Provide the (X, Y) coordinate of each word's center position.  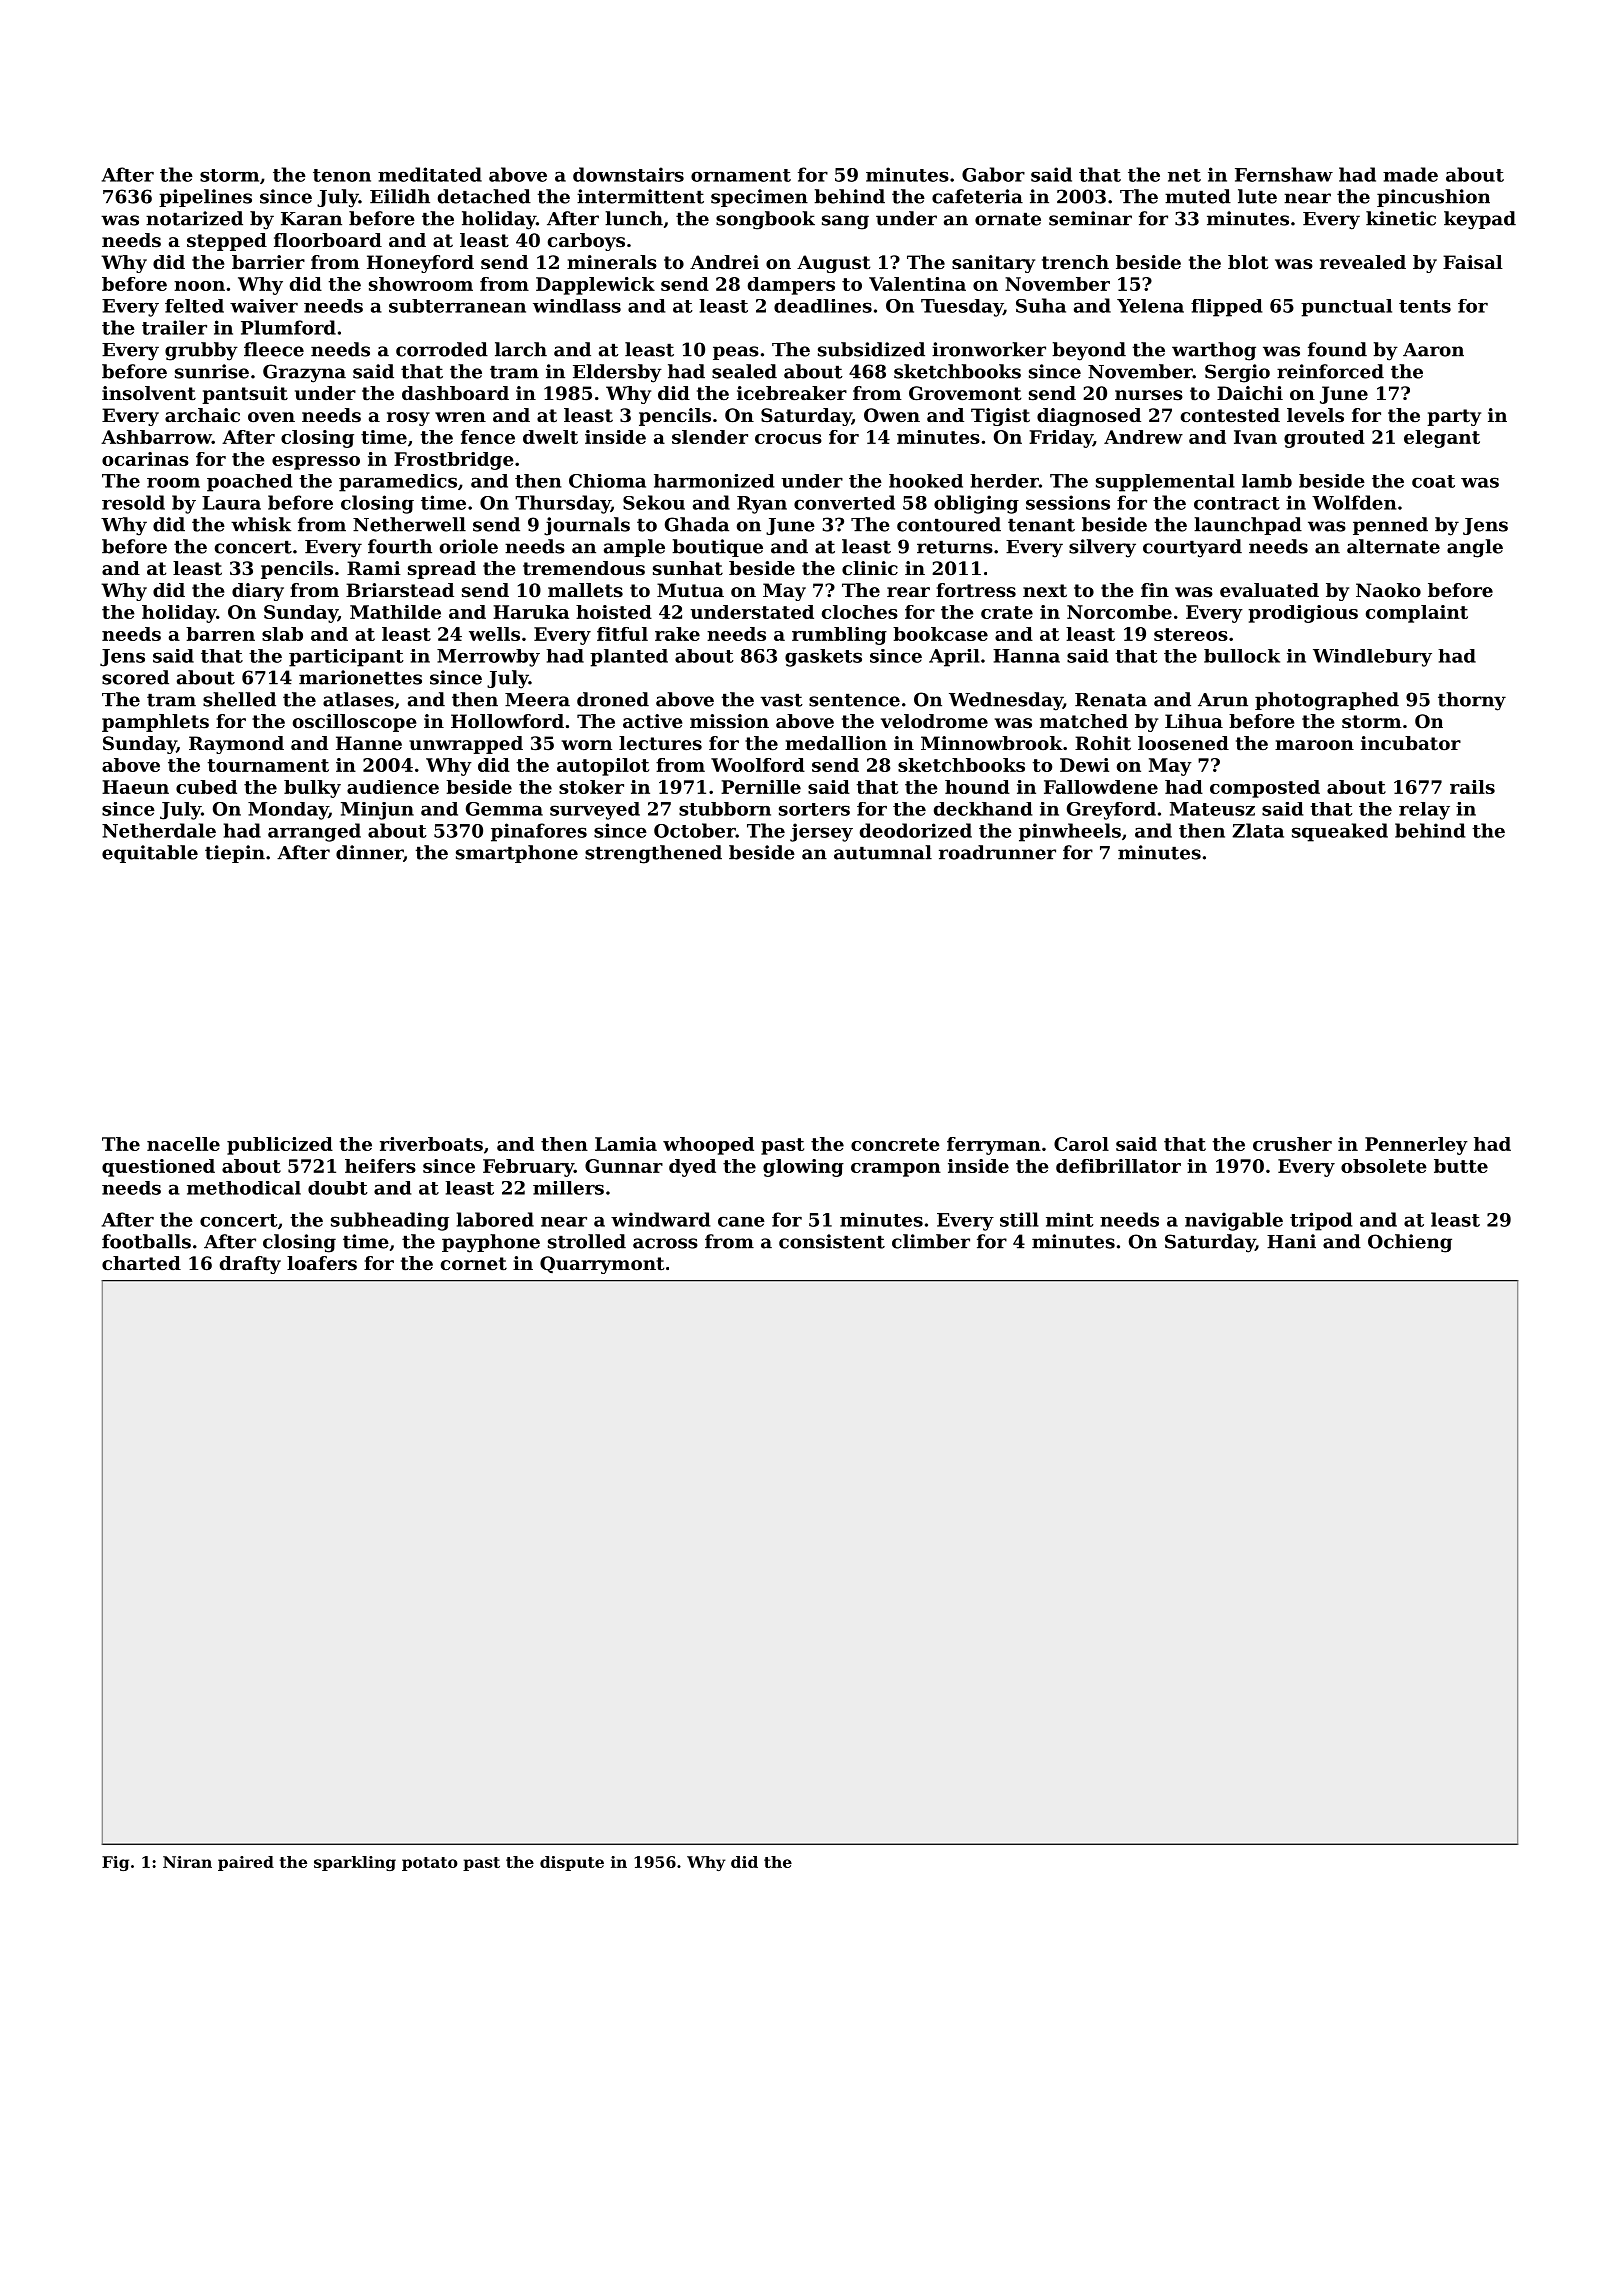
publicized (280, 1146)
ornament (741, 175)
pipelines (205, 198)
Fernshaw (1284, 174)
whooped (708, 1146)
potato (430, 1864)
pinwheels (1070, 832)
